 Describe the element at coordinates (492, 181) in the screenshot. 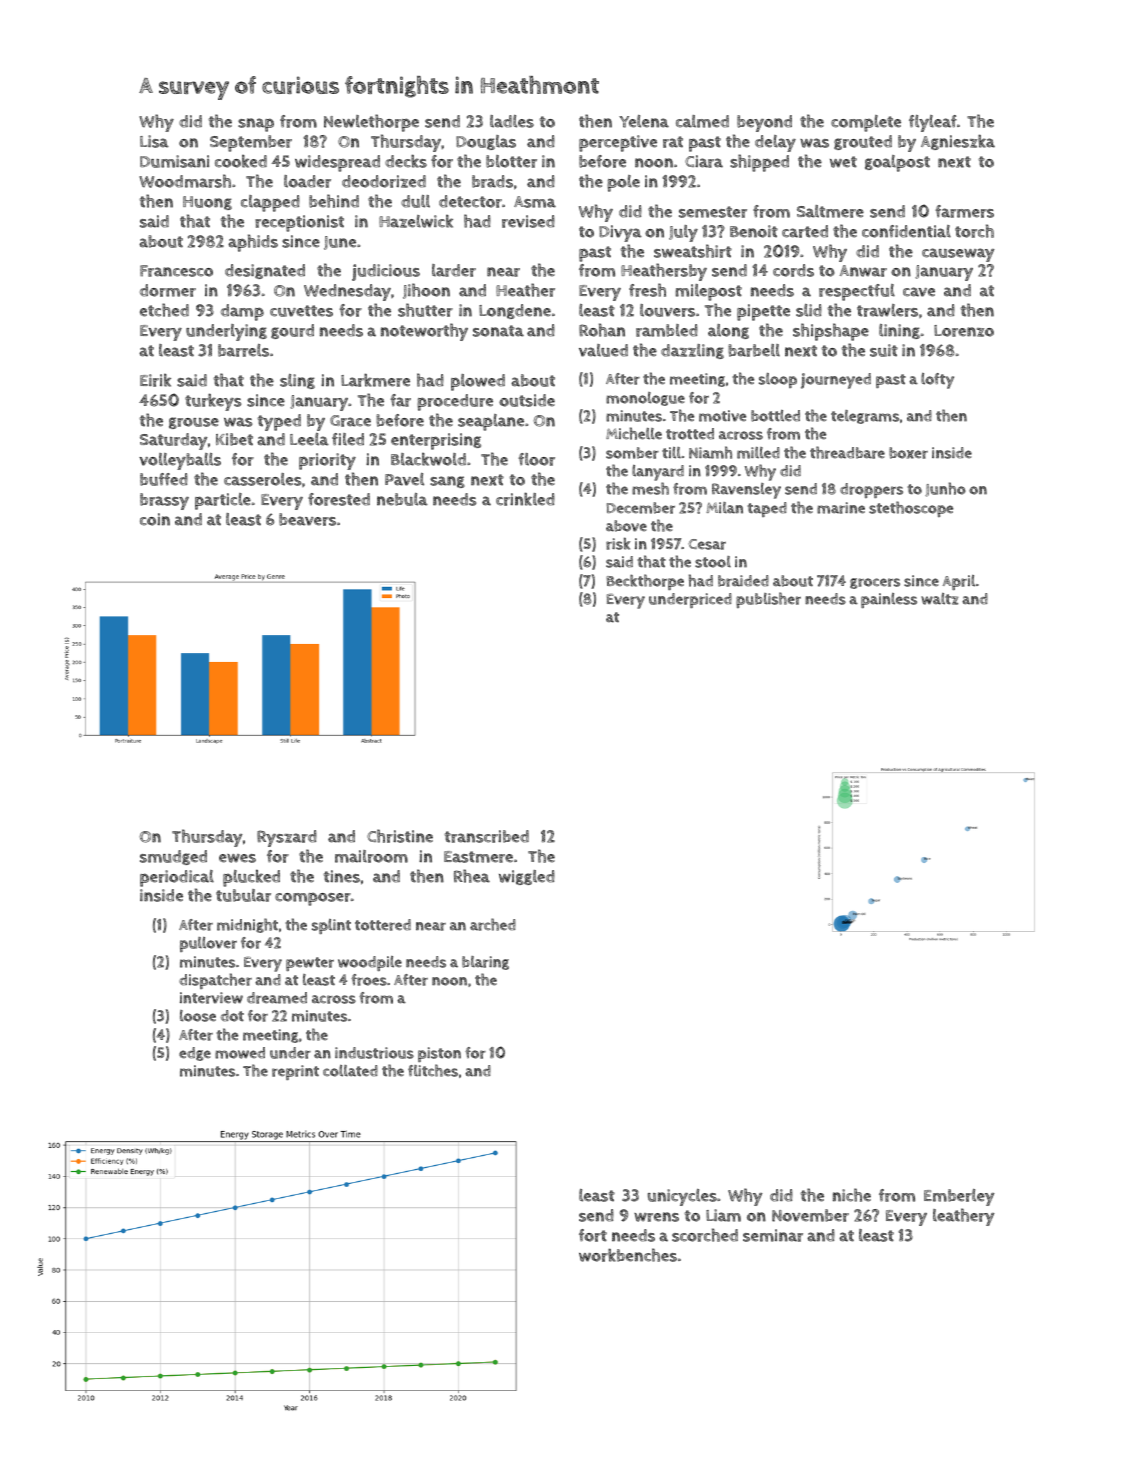

I see `brads` at that location.
